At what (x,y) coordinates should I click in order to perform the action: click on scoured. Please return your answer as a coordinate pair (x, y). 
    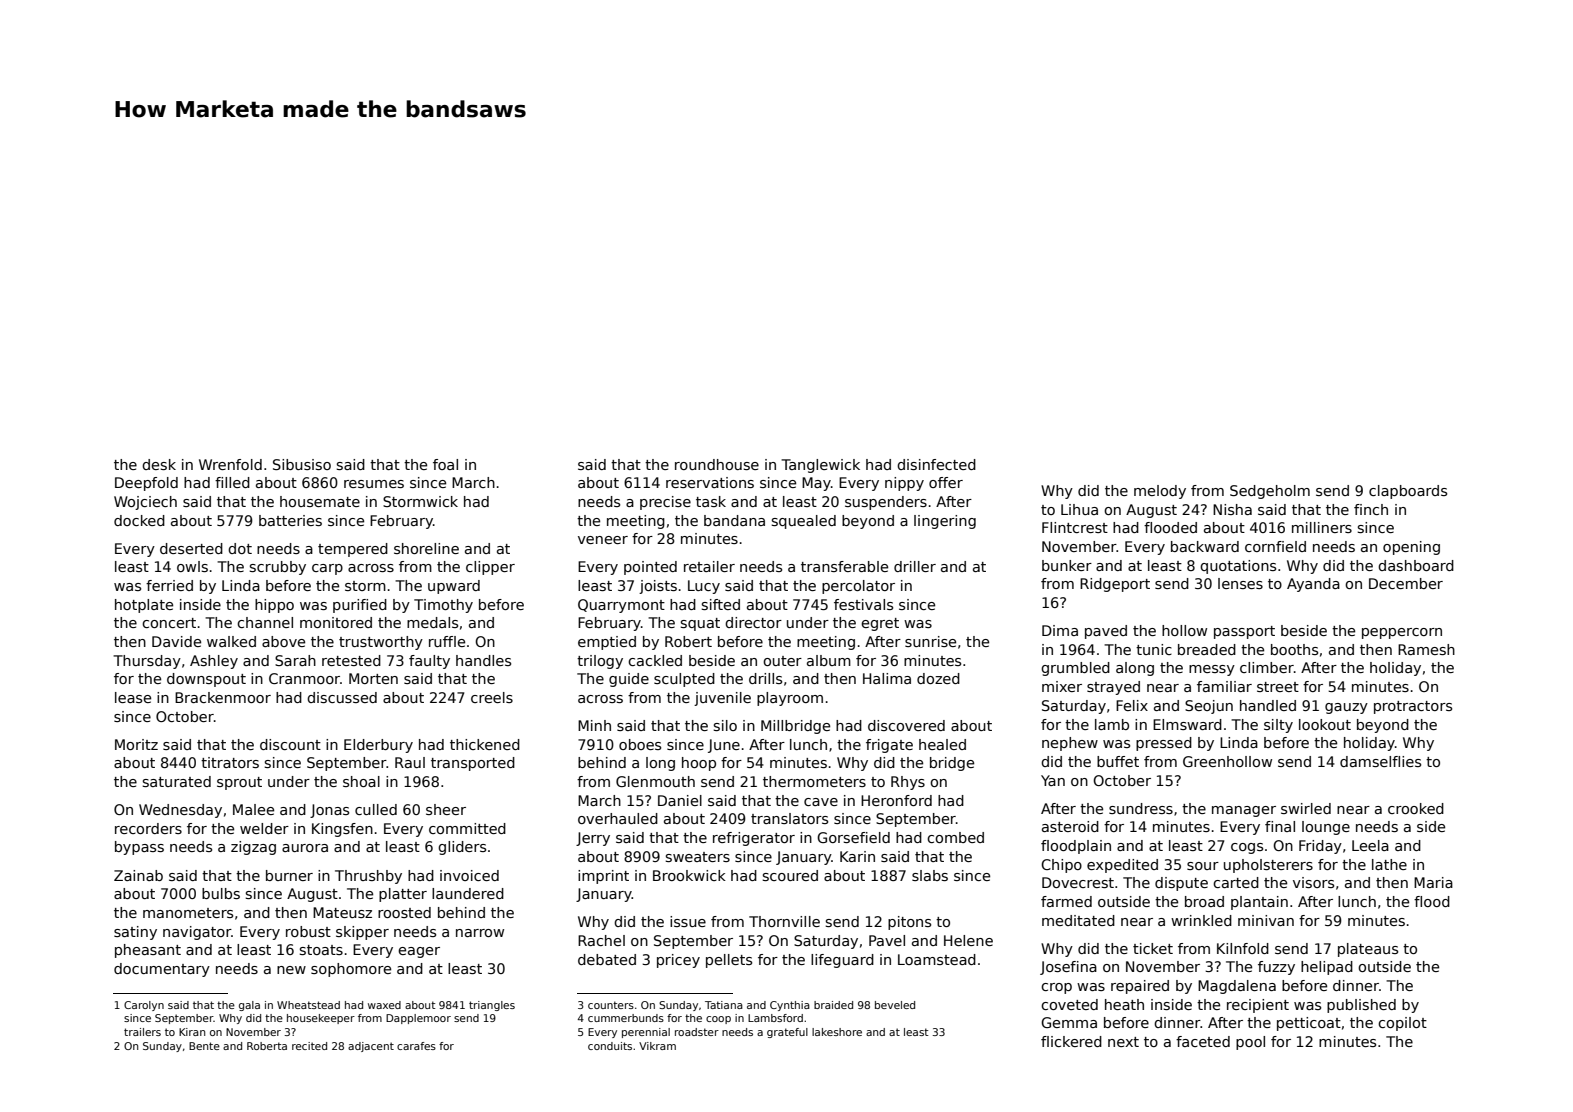
    Looking at the image, I should click on (790, 875).
